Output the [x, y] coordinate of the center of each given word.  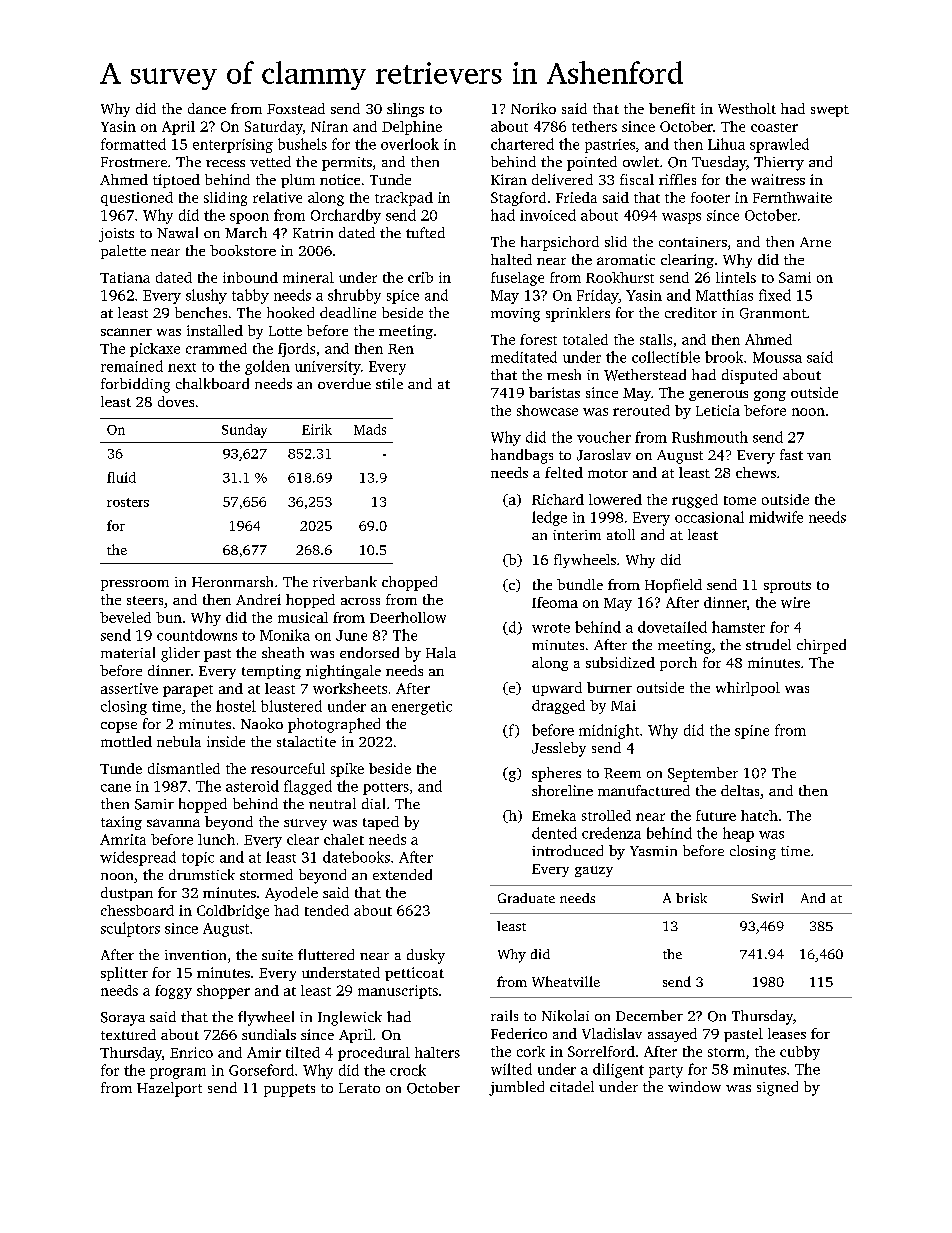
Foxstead [296, 108]
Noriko [533, 108]
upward [557, 689]
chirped [821, 646]
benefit [672, 108]
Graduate [526, 898]
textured [128, 1034]
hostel [236, 706]
